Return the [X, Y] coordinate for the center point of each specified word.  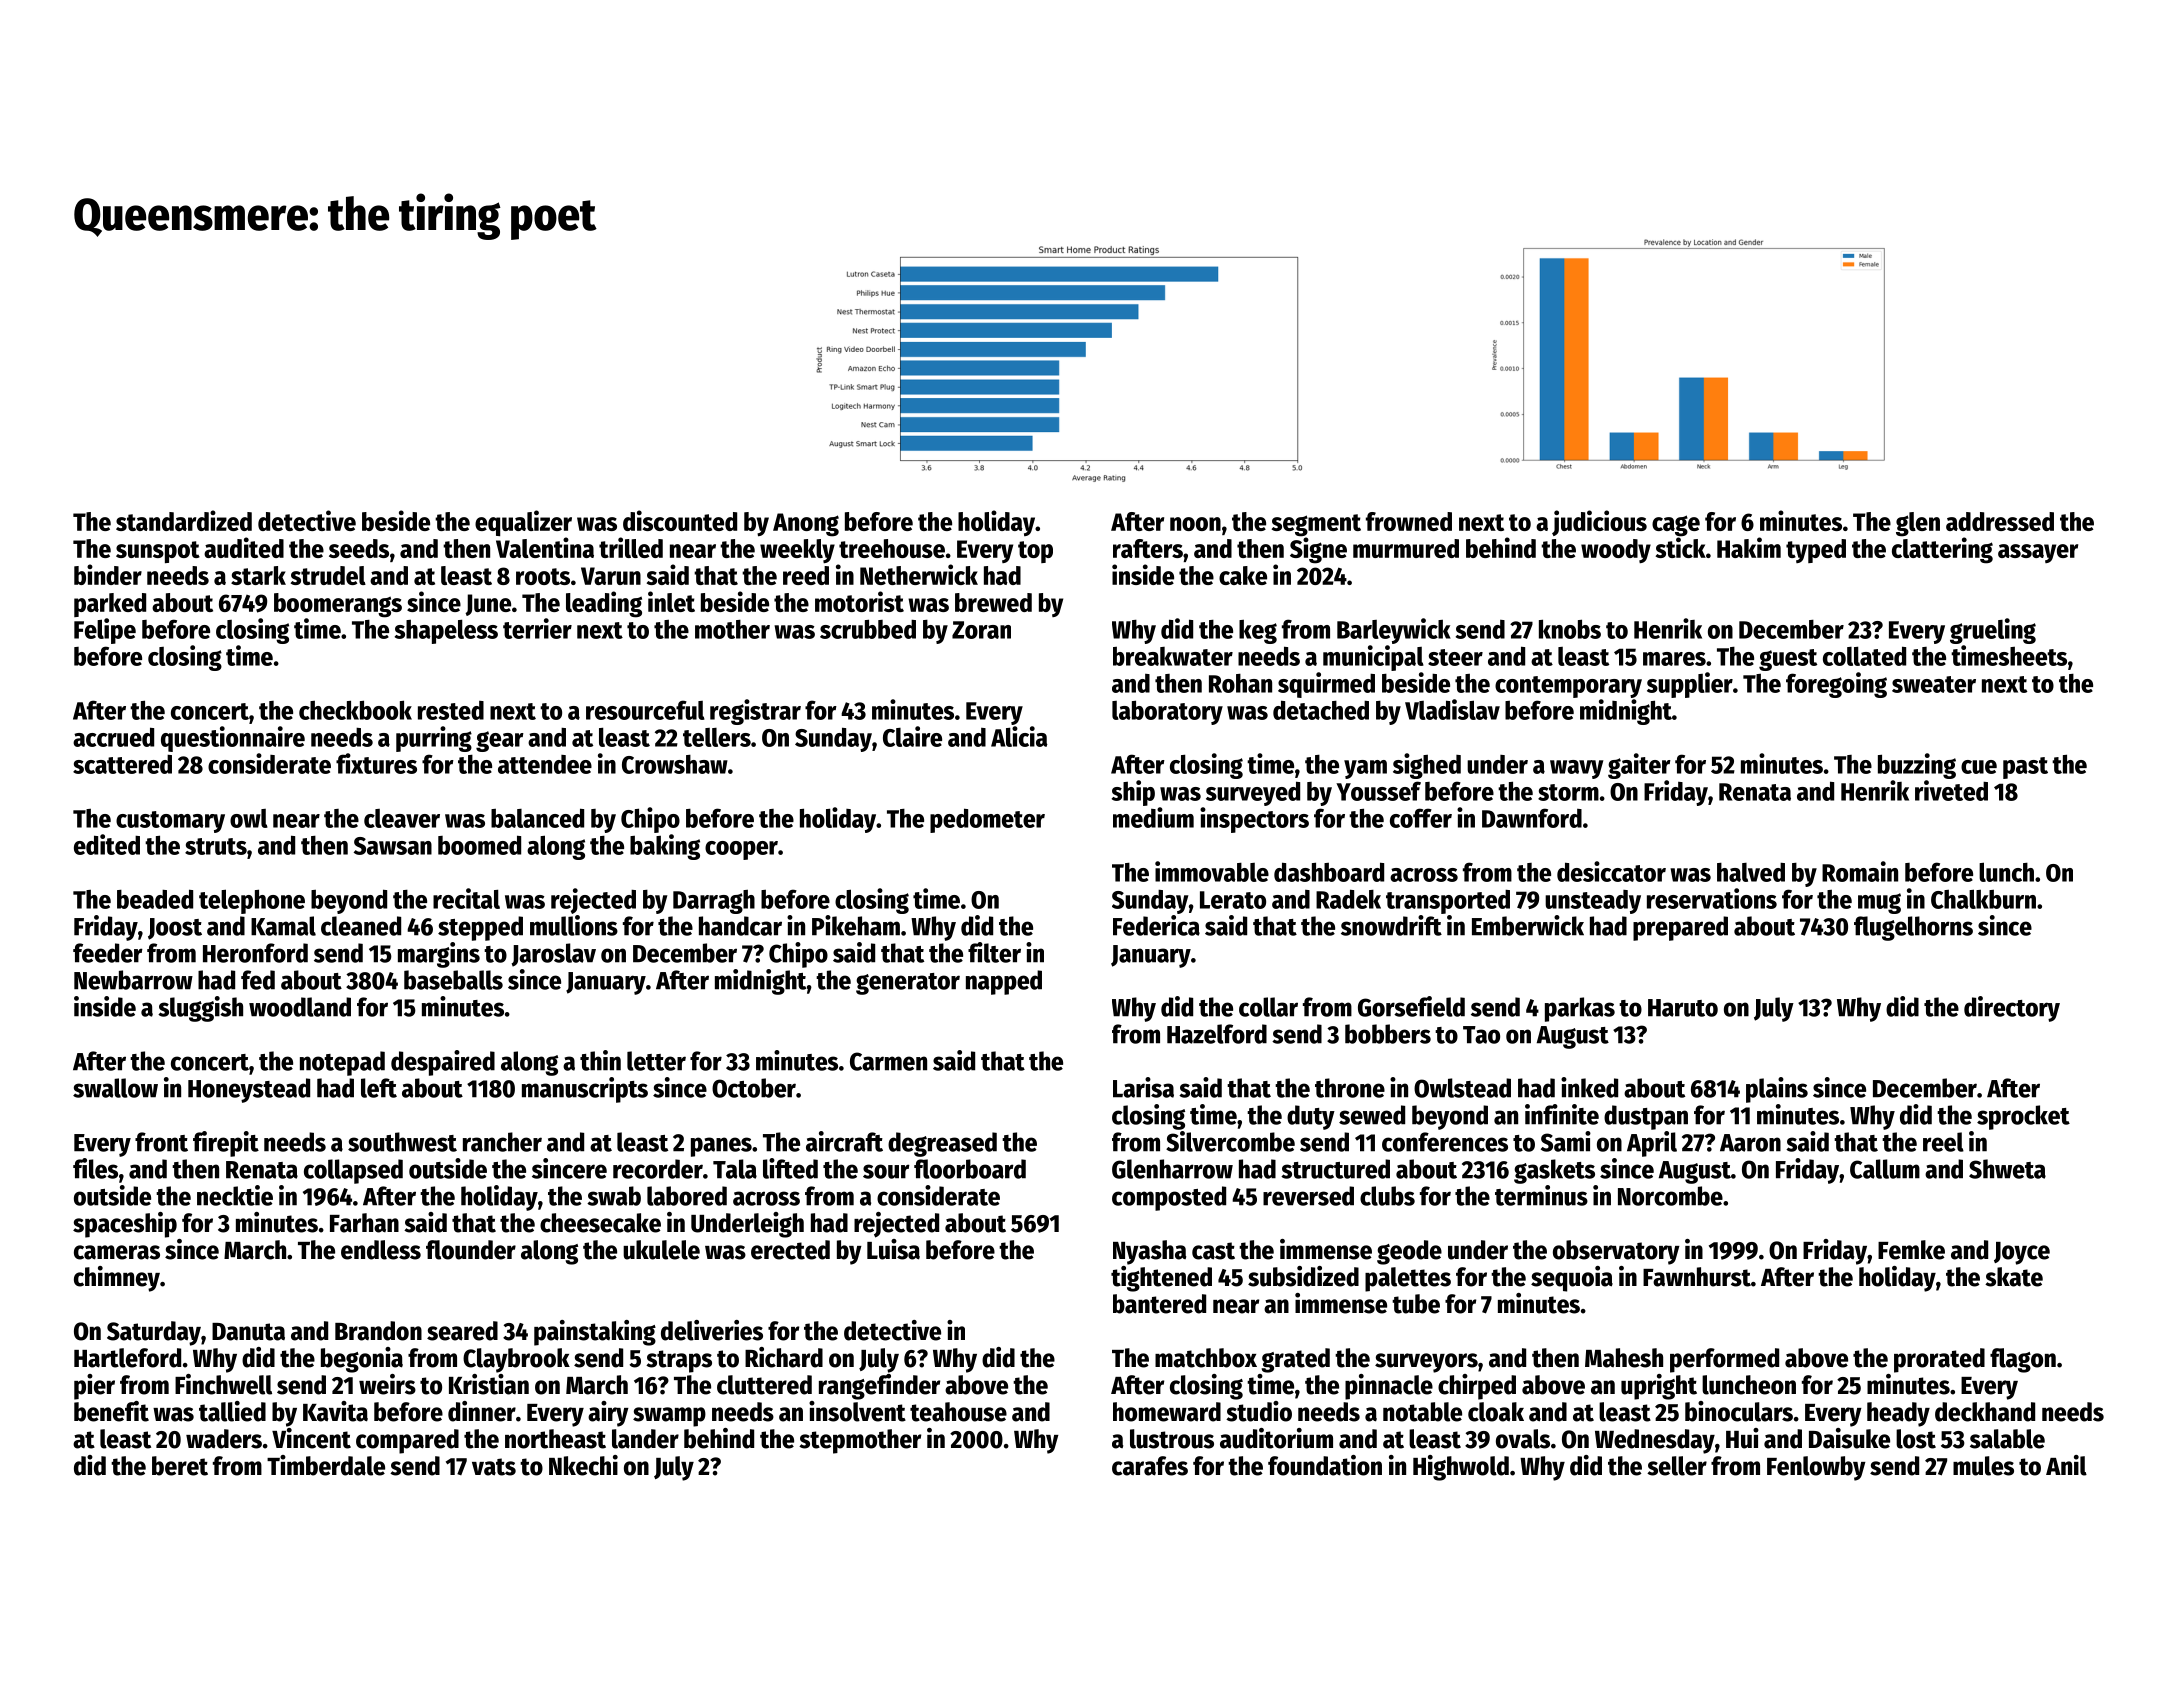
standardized [184, 520]
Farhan [364, 1223]
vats [494, 1467]
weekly [797, 551]
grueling [1993, 631]
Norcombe [1670, 1196]
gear [500, 741]
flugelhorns [1913, 928]
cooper [741, 850]
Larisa [1143, 1087]
